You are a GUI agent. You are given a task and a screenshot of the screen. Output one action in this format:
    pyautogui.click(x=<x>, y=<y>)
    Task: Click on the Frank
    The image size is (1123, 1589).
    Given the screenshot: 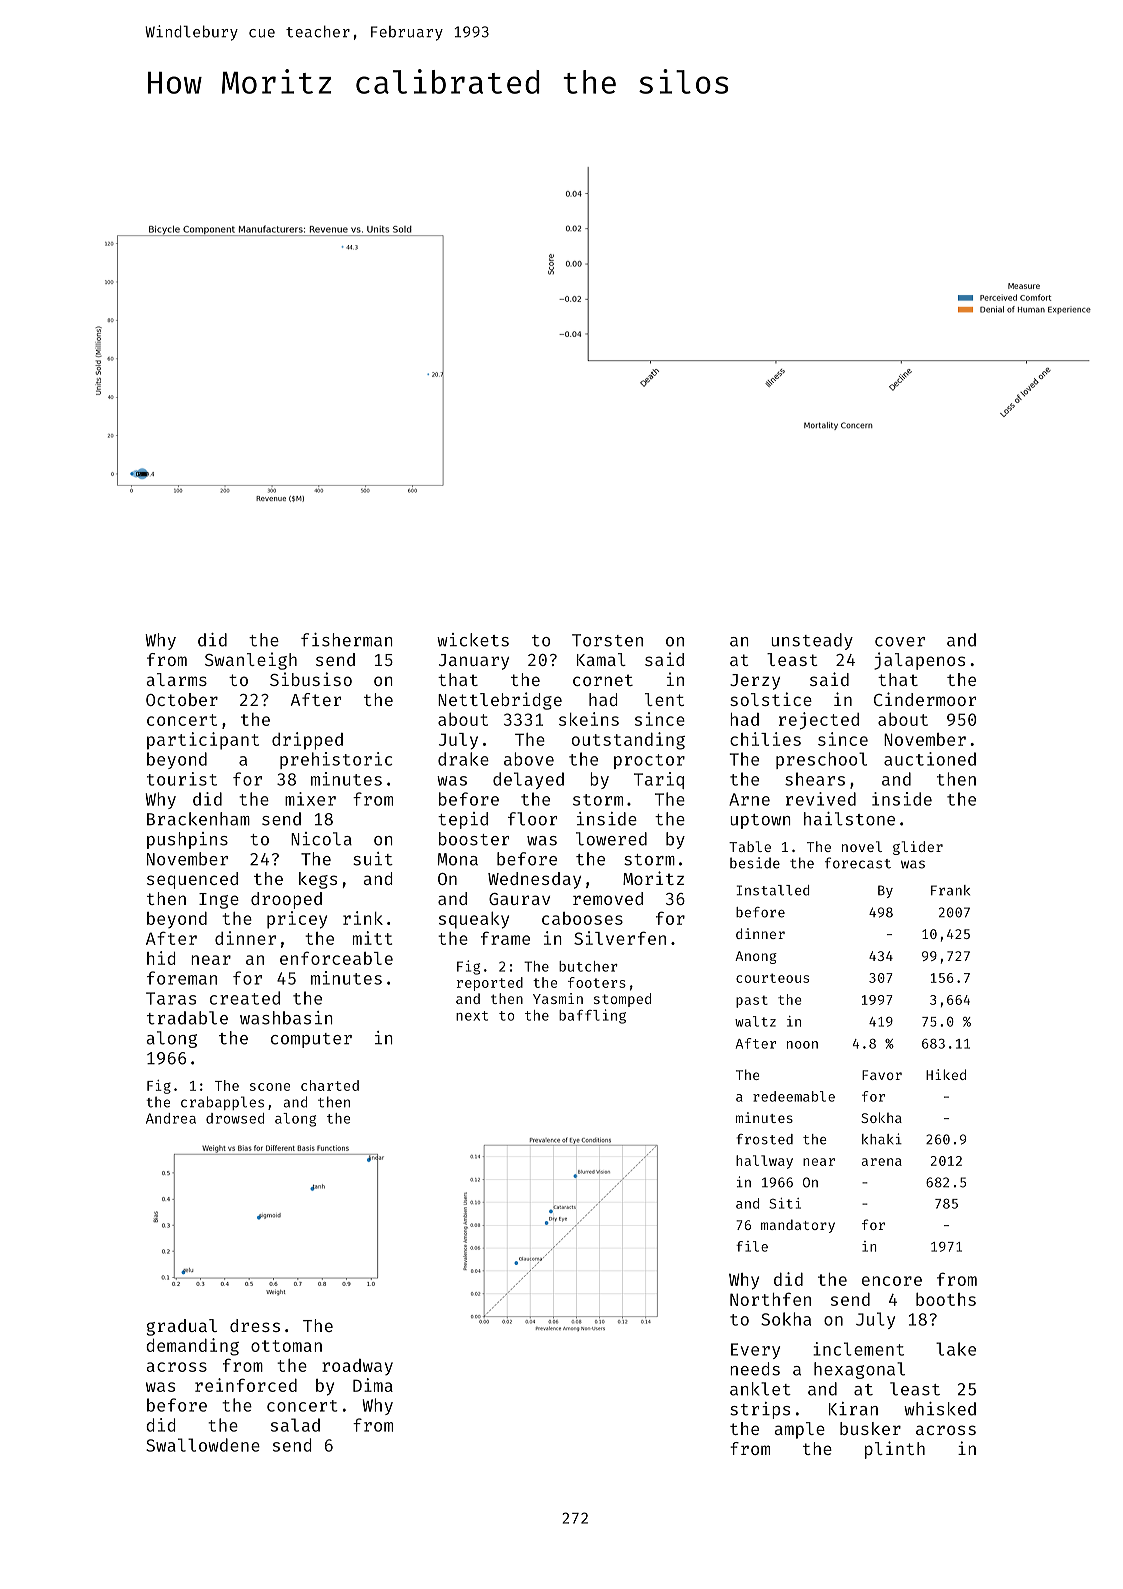 What is the action you would take?
    pyautogui.click(x=950, y=890)
